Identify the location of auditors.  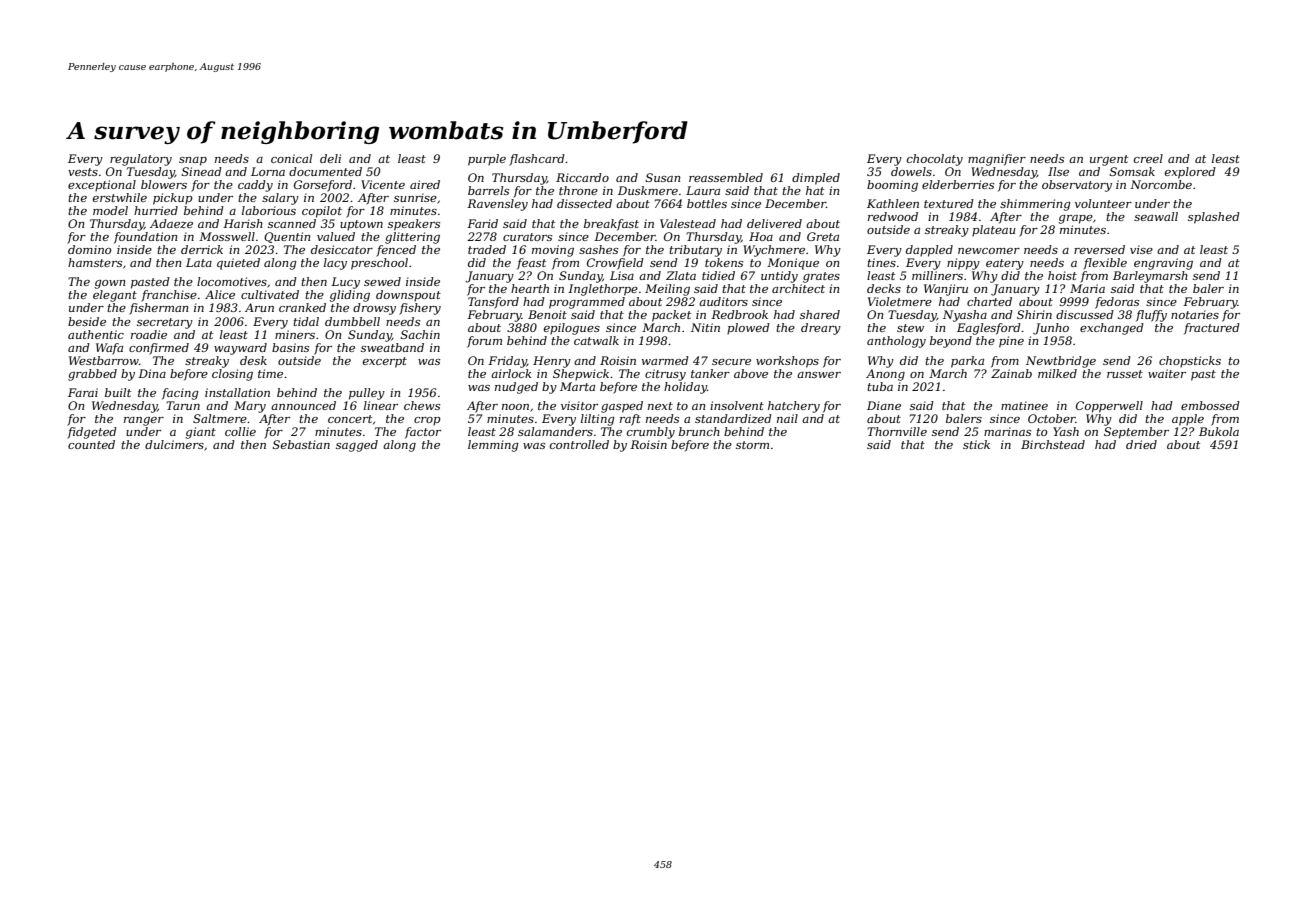
(723, 301).
